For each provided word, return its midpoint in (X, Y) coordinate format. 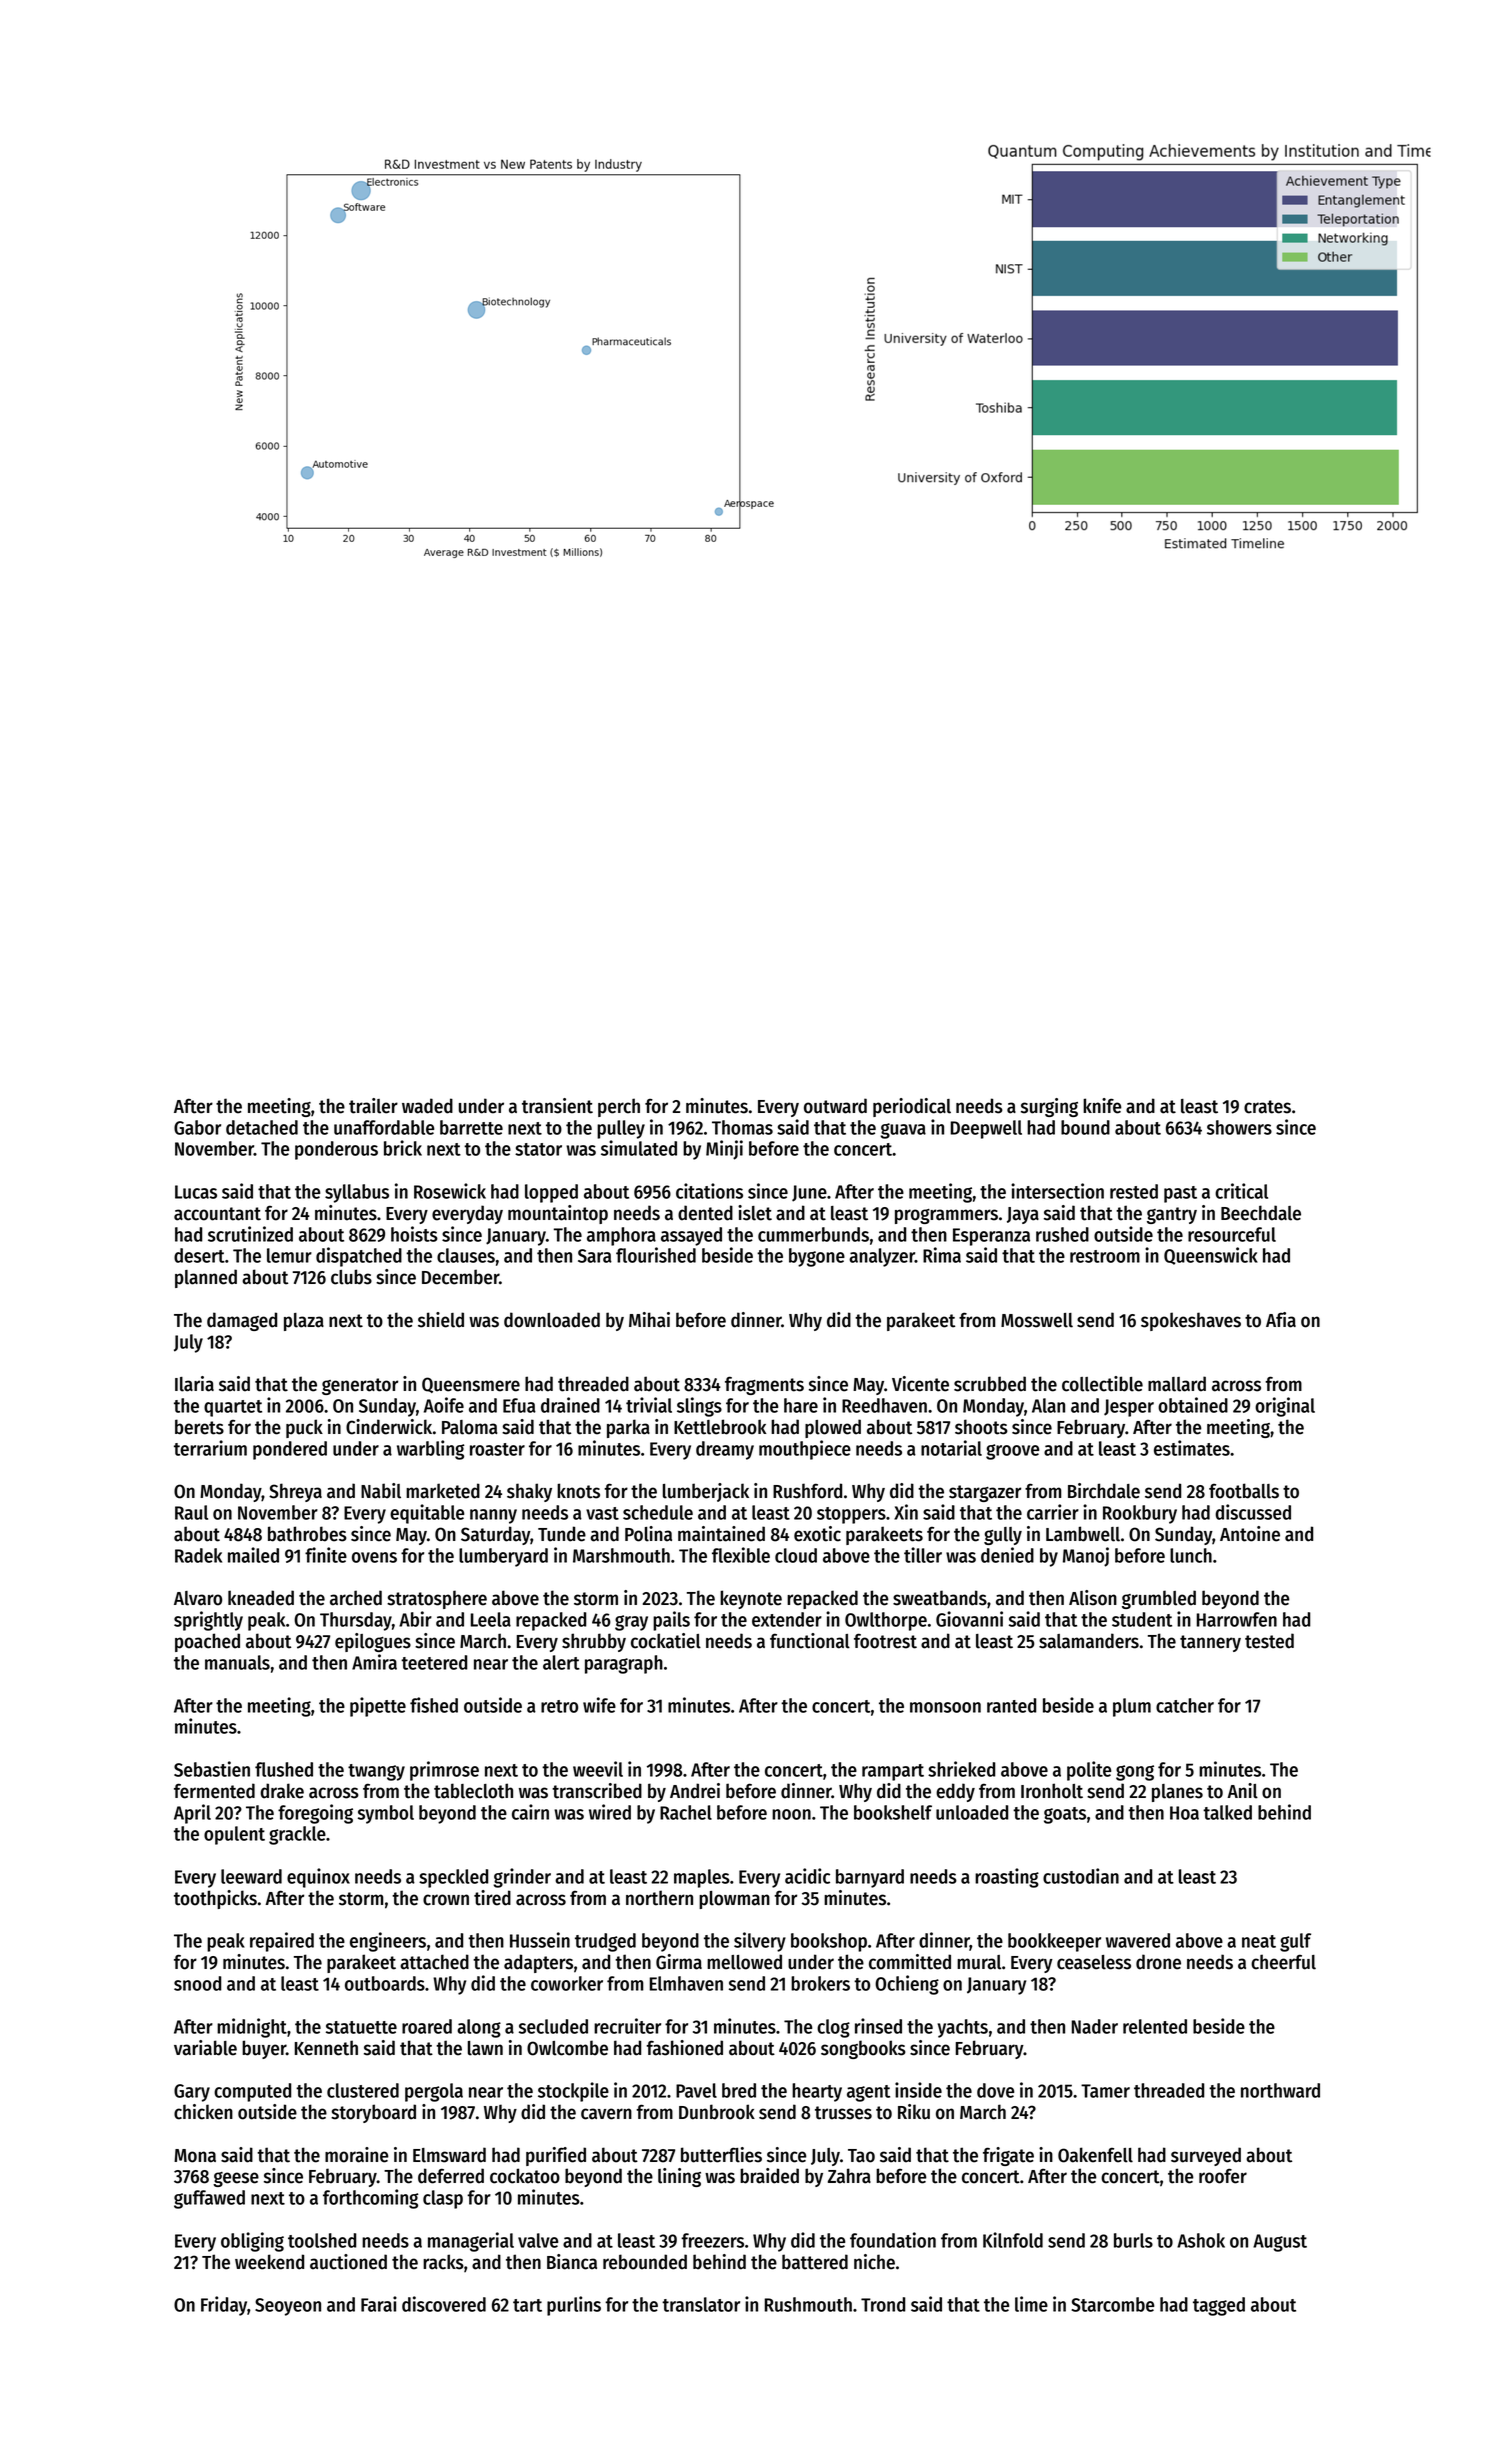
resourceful (1232, 1234)
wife (599, 1705)
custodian (1081, 1876)
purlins (574, 2306)
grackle (297, 1835)
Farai (379, 2304)
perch (619, 1107)
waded (427, 1106)
